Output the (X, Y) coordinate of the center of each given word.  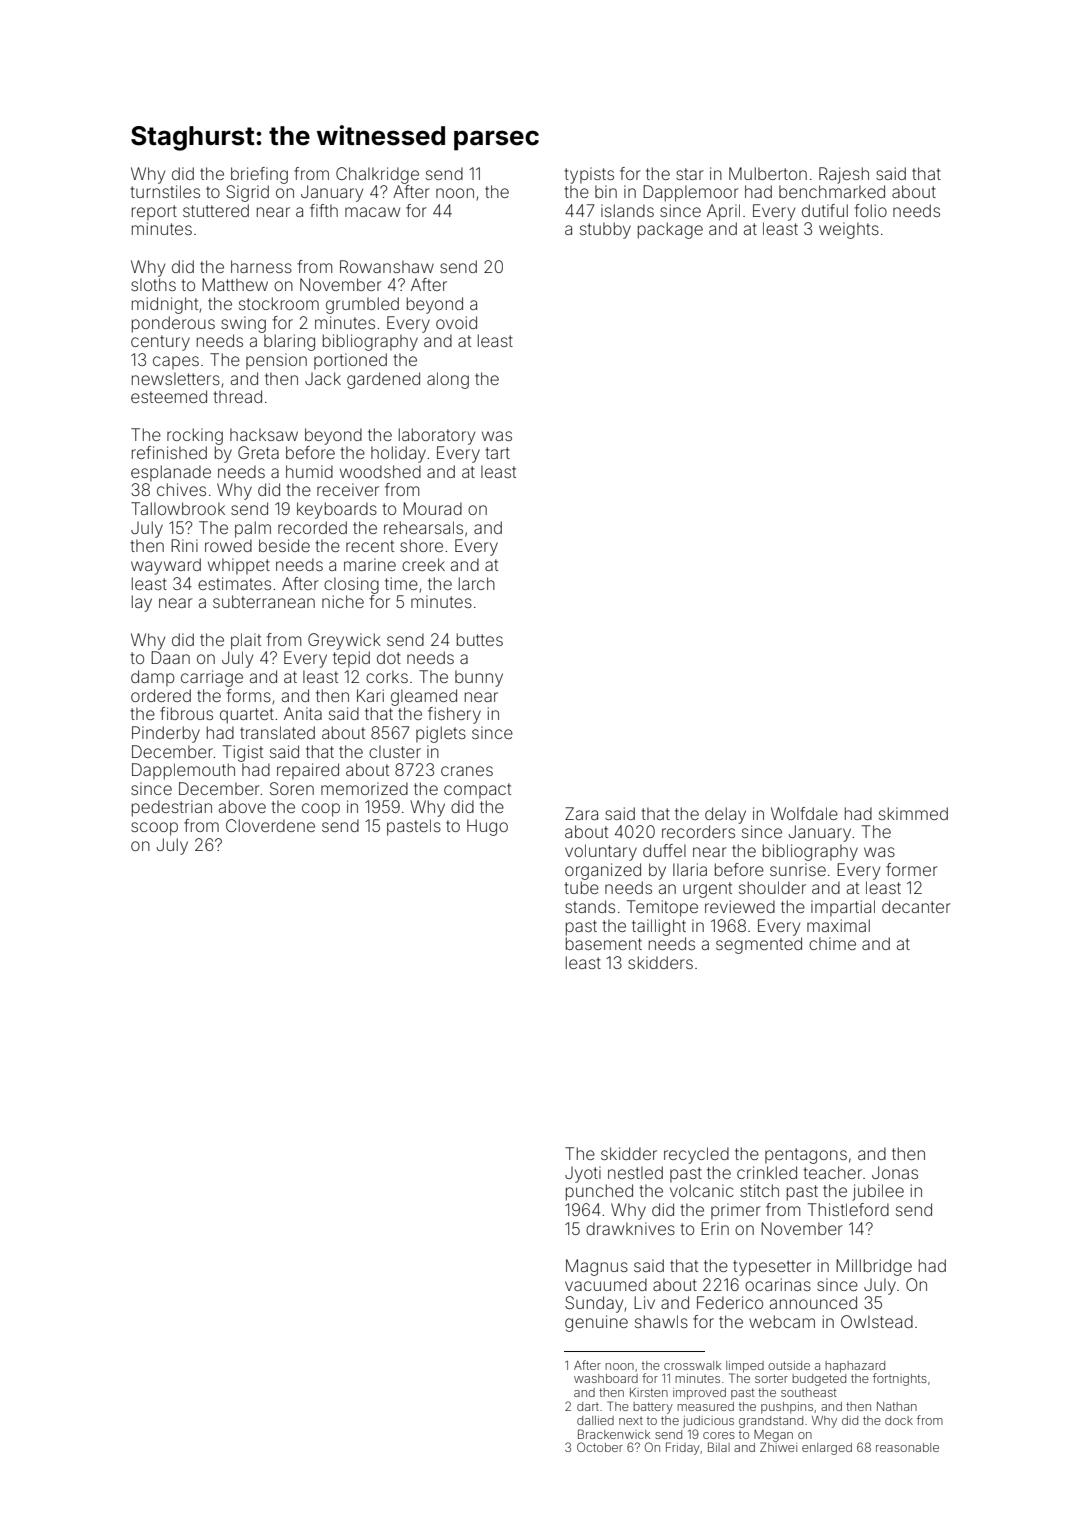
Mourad (432, 508)
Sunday (594, 1304)
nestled (635, 1172)
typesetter (772, 1268)
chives (181, 489)
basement (604, 943)
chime (832, 943)
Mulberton (768, 173)
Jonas (895, 1172)
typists (589, 175)
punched (599, 1192)
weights (849, 230)
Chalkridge (377, 175)
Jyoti (583, 1174)
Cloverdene (270, 825)
